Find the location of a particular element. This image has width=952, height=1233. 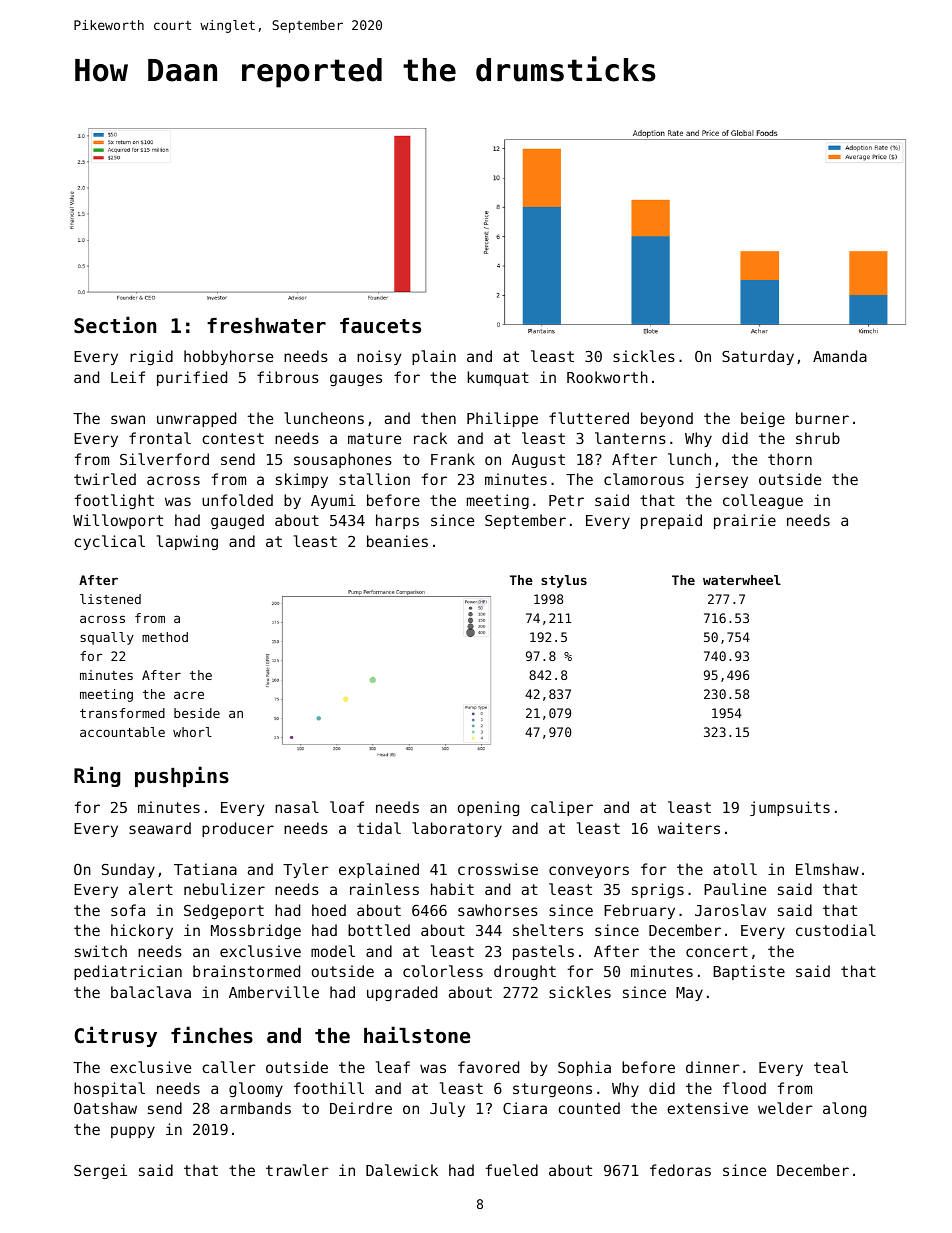

trawler is located at coordinates (297, 1170).
